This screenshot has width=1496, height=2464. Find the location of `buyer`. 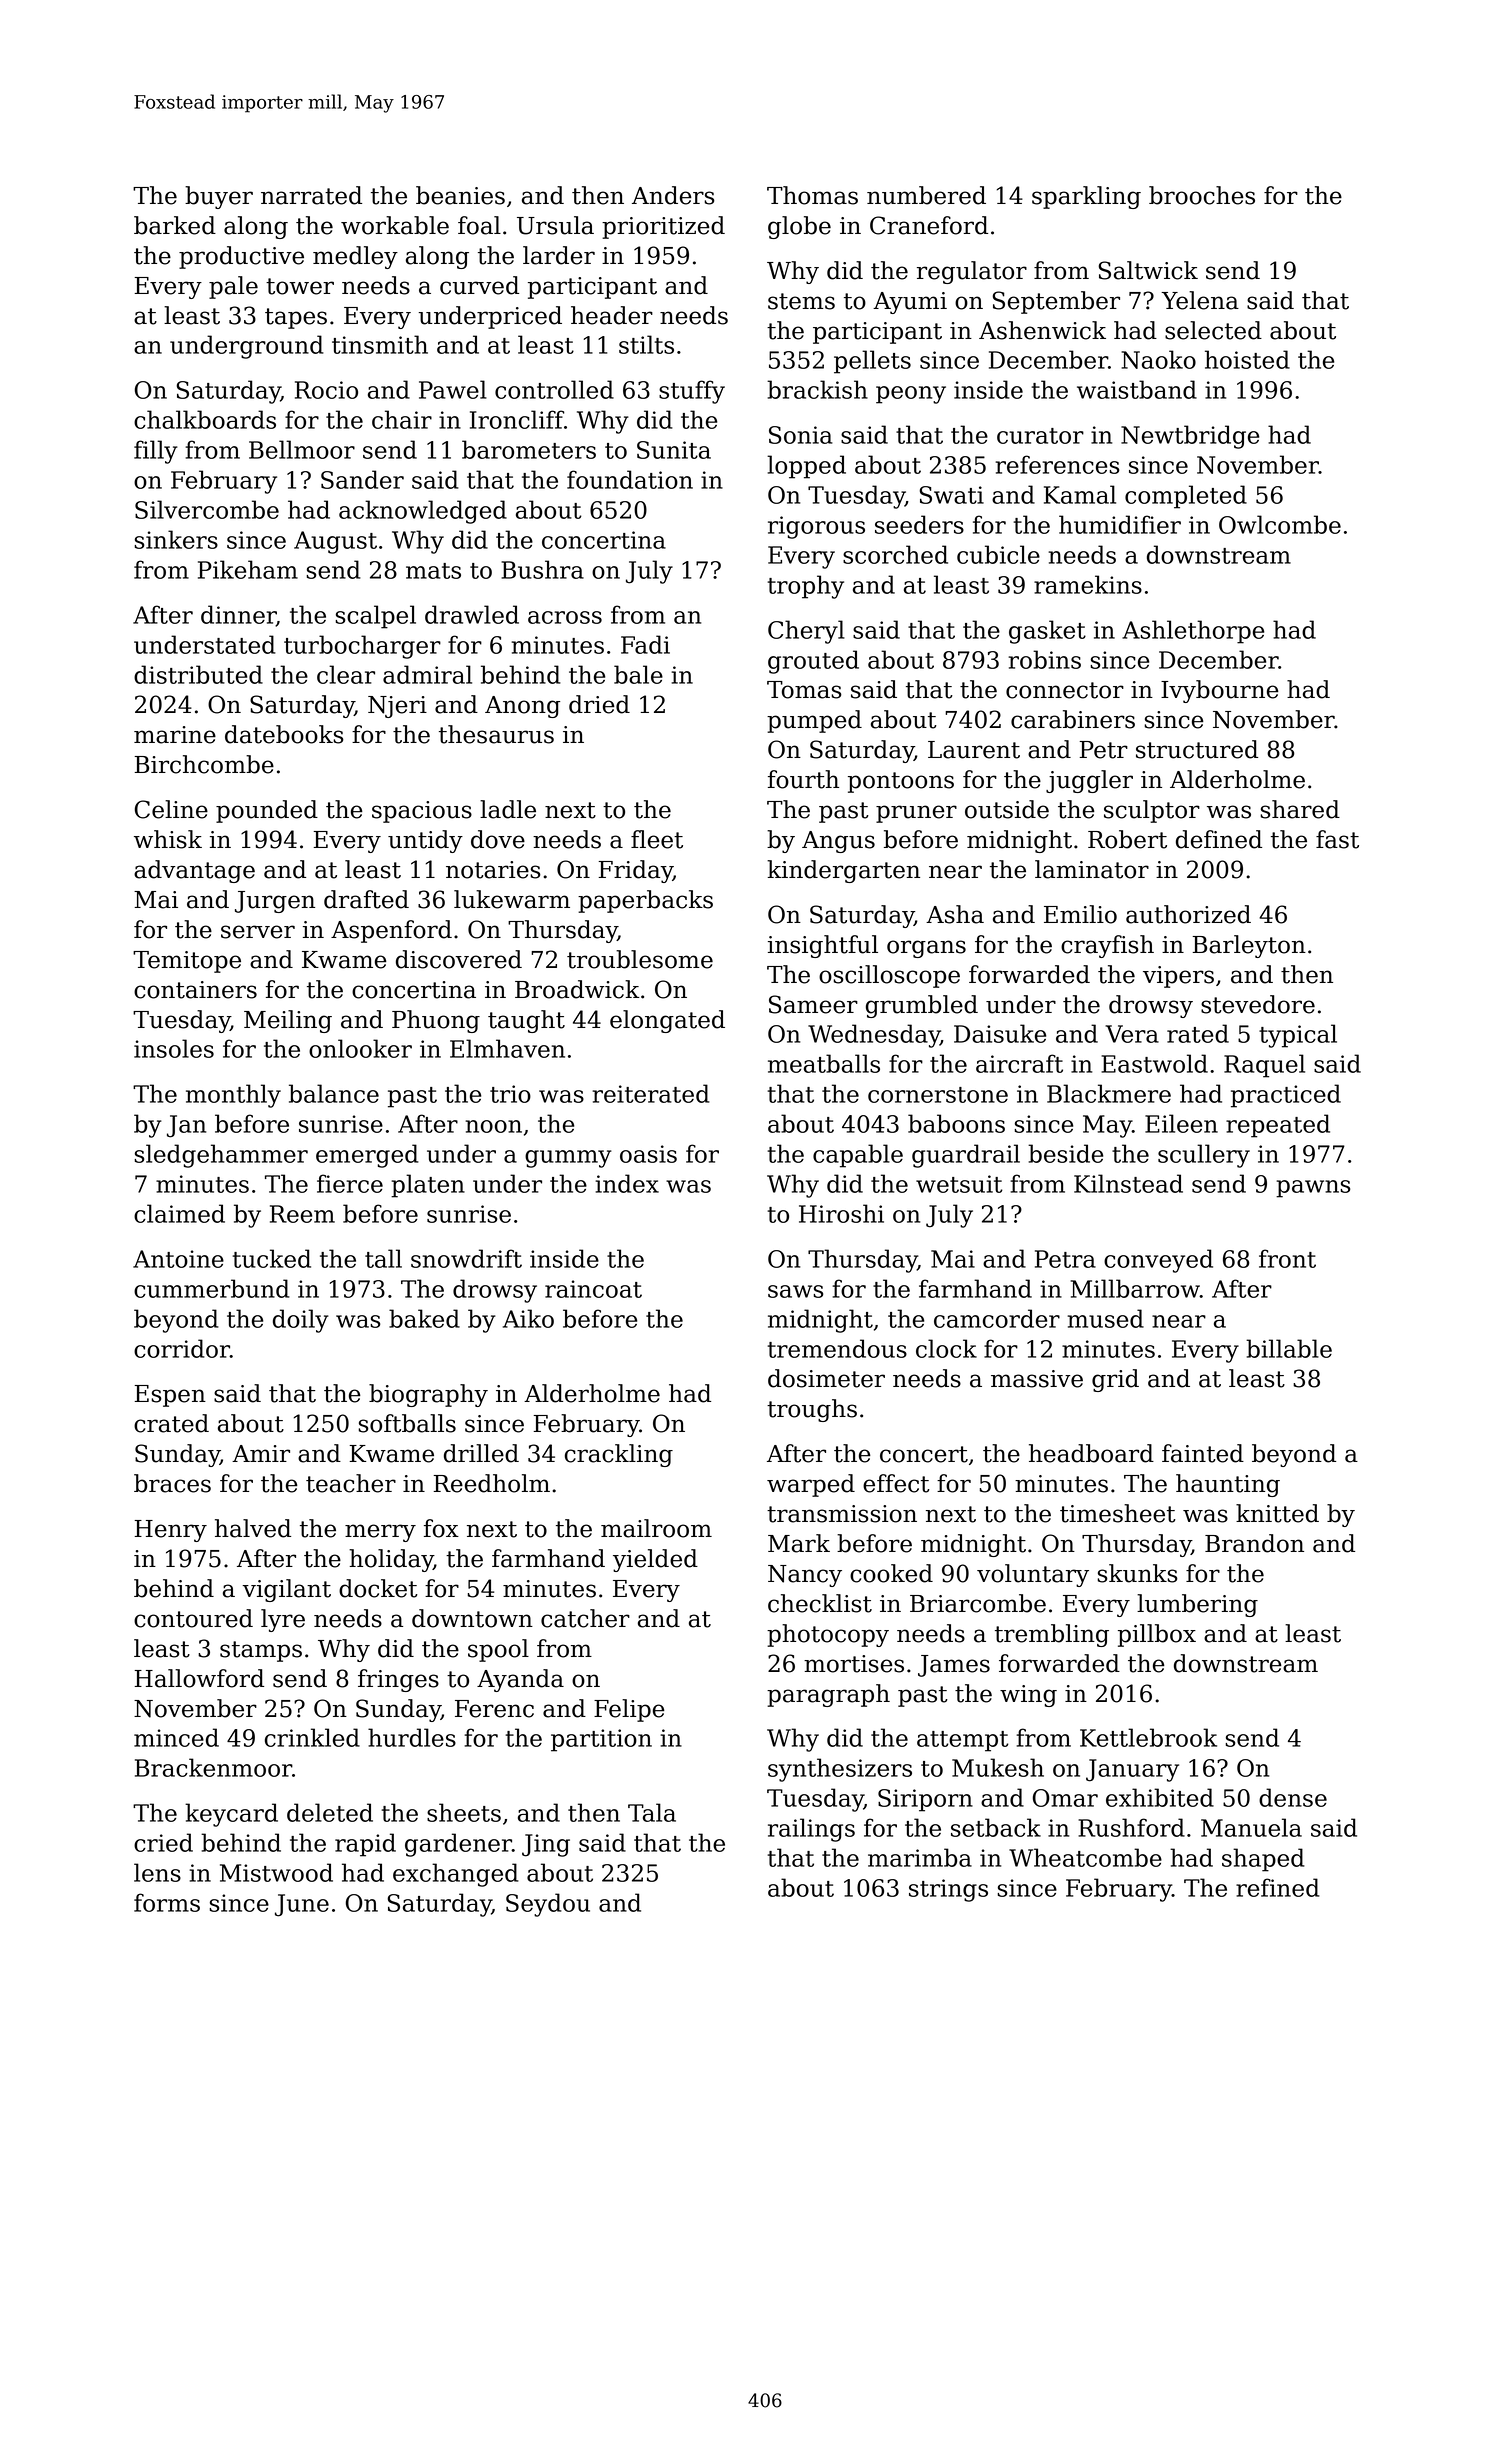

buyer is located at coordinates (219, 197).
